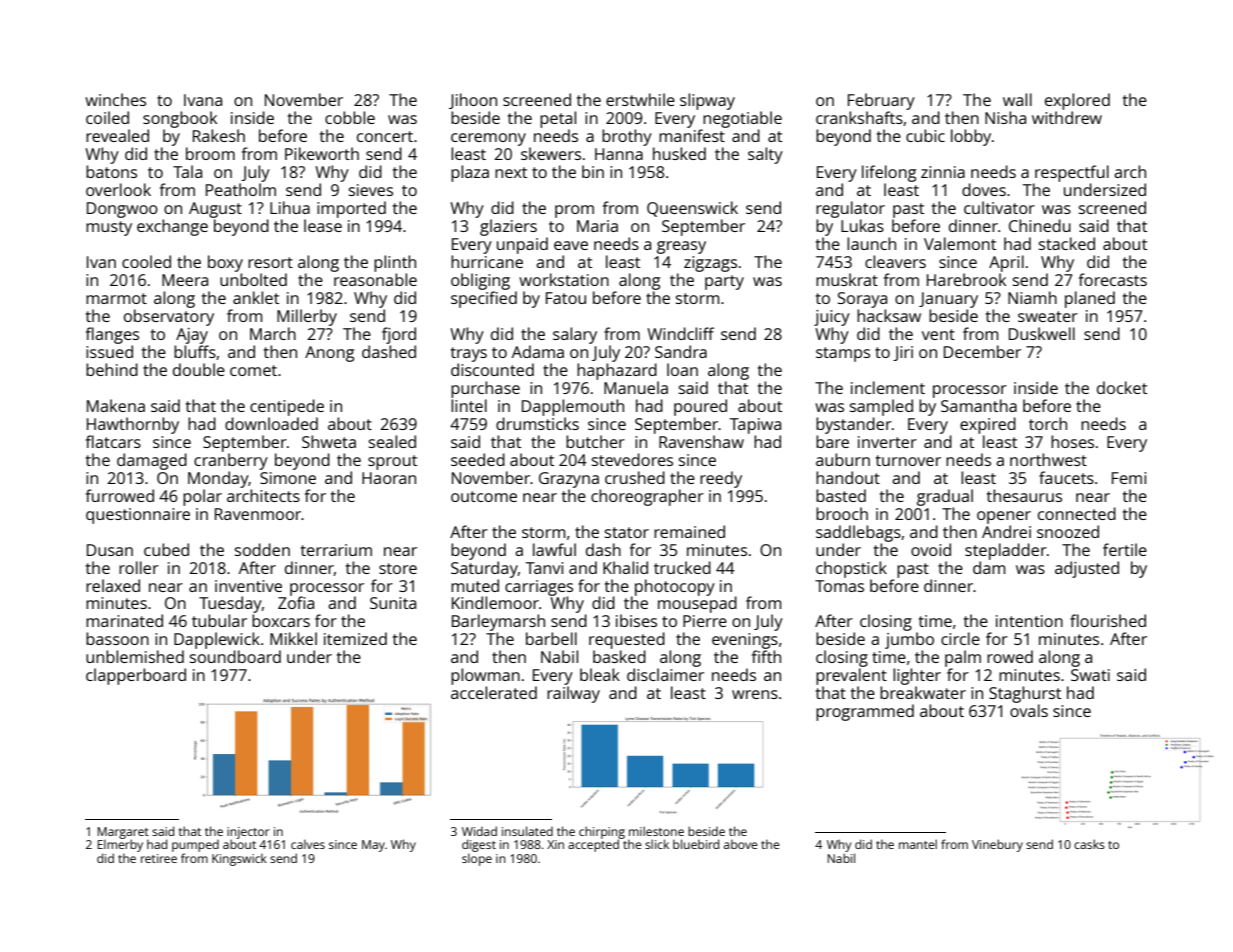 This screenshot has width=1233, height=952. Describe the element at coordinates (475, 585) in the screenshot. I see `muted` at that location.
